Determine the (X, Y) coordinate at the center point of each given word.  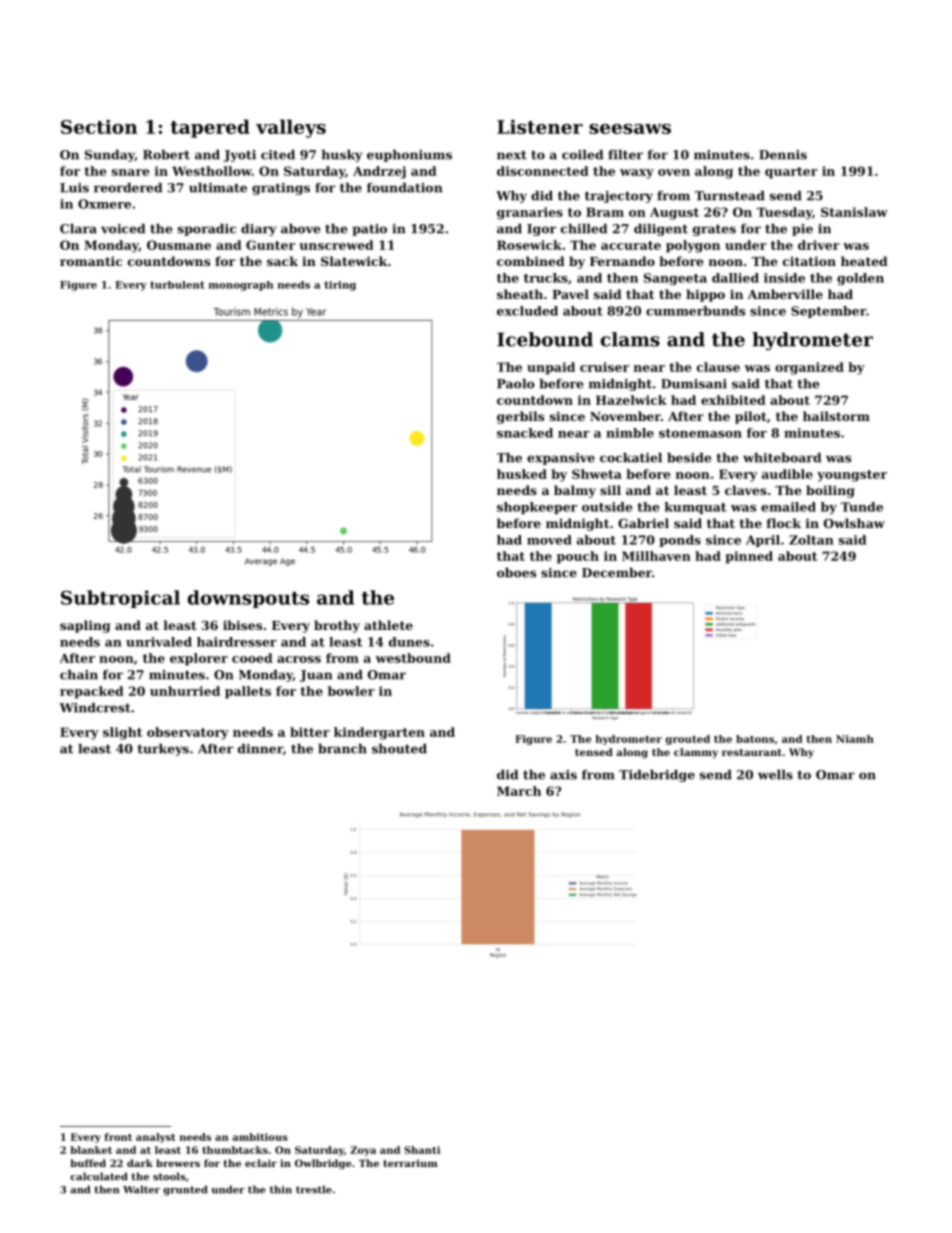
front (118, 1137)
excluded (527, 311)
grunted (185, 1190)
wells (775, 775)
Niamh (855, 739)
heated (864, 261)
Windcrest (95, 708)
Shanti (422, 1150)
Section (99, 126)
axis (563, 775)
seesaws (630, 129)
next (512, 155)
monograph (241, 286)
